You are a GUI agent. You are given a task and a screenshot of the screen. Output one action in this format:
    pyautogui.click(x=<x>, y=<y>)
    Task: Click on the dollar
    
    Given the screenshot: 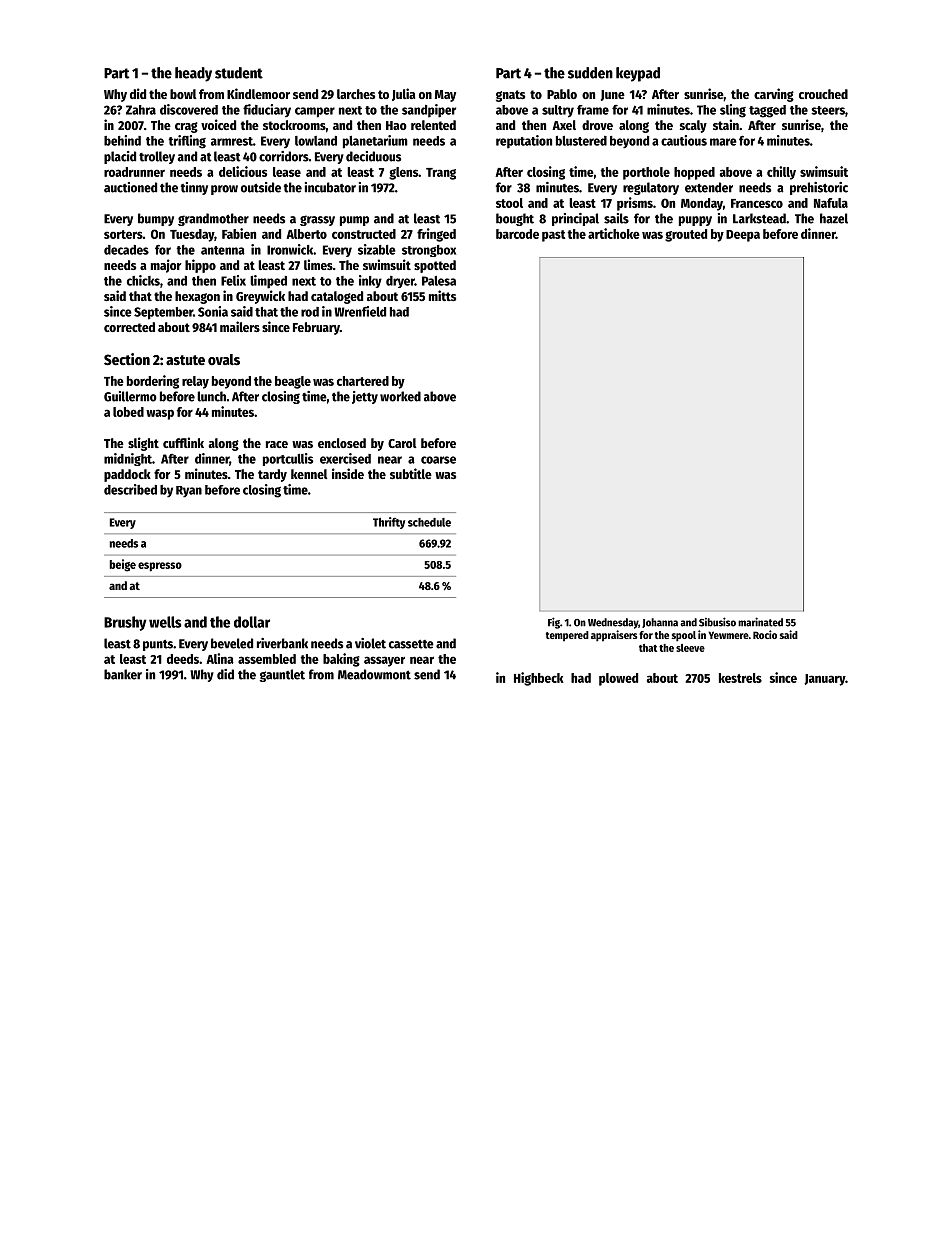 What is the action you would take?
    pyautogui.click(x=252, y=622)
